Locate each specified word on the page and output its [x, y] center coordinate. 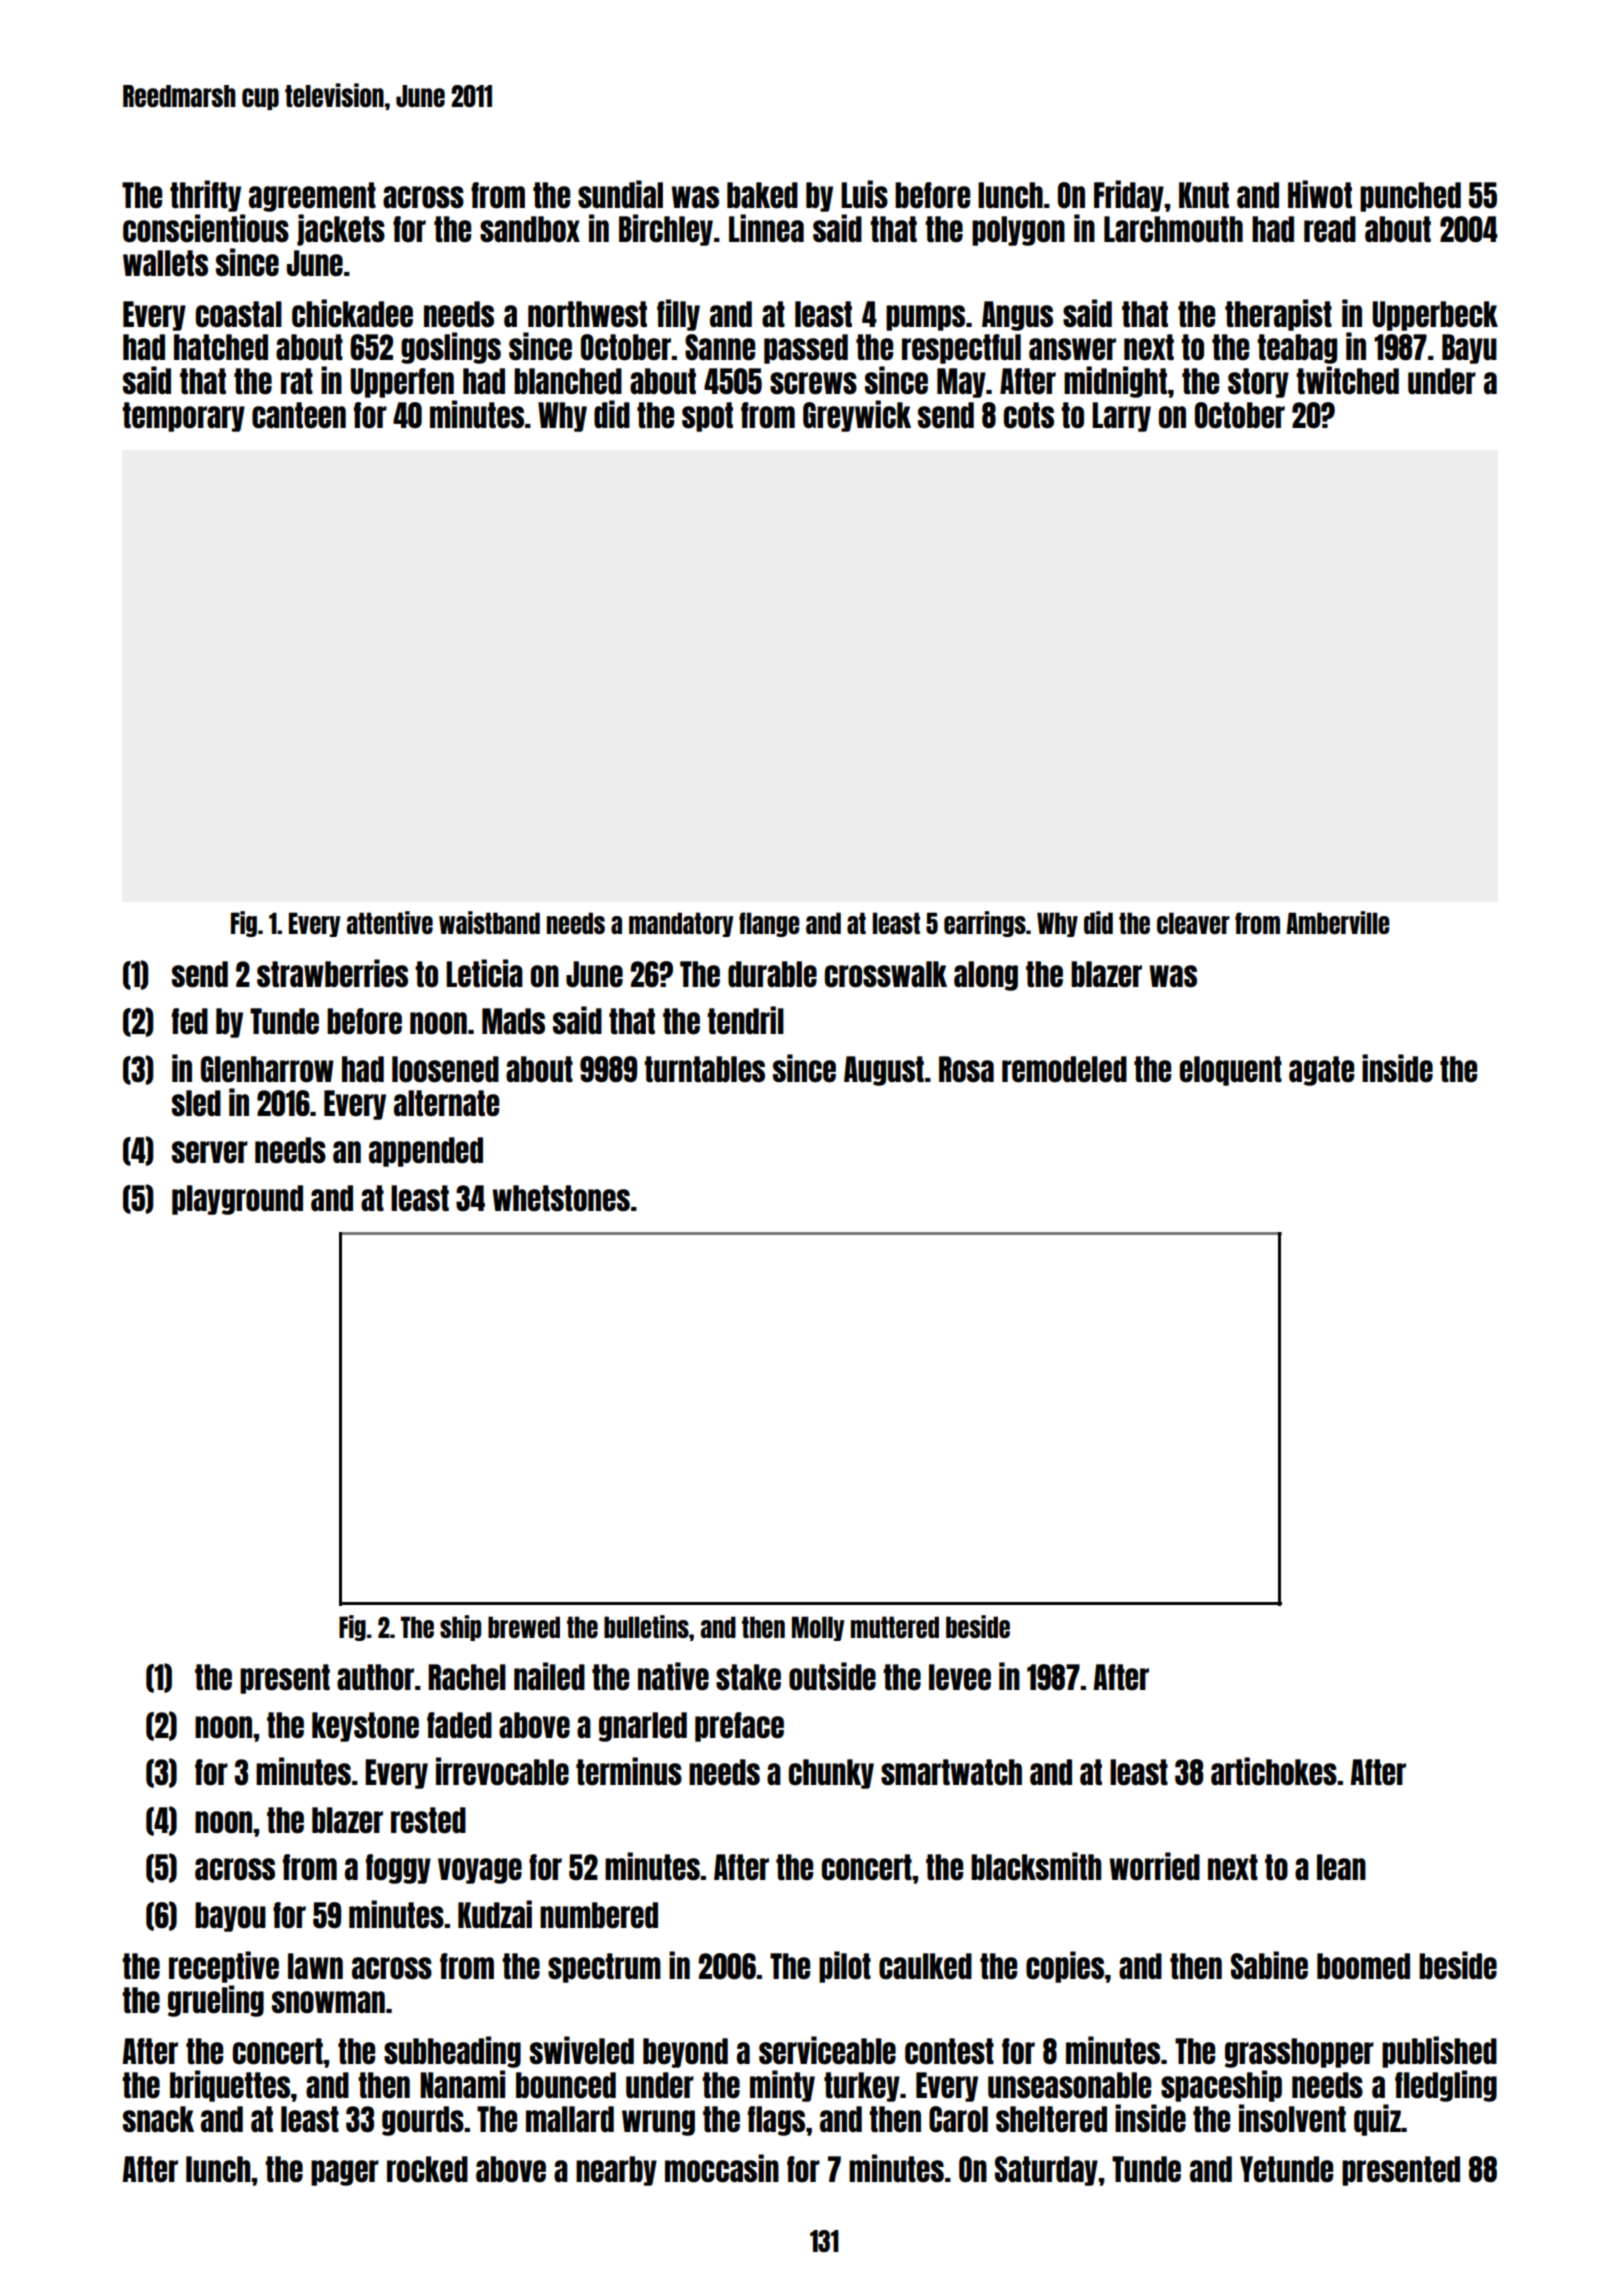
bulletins [646, 1626]
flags [776, 2121]
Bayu [1469, 349]
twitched [1347, 380]
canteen [299, 415]
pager [345, 2173]
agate [1321, 1071]
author [375, 1677]
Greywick [857, 416]
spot [707, 417]
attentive [390, 922]
